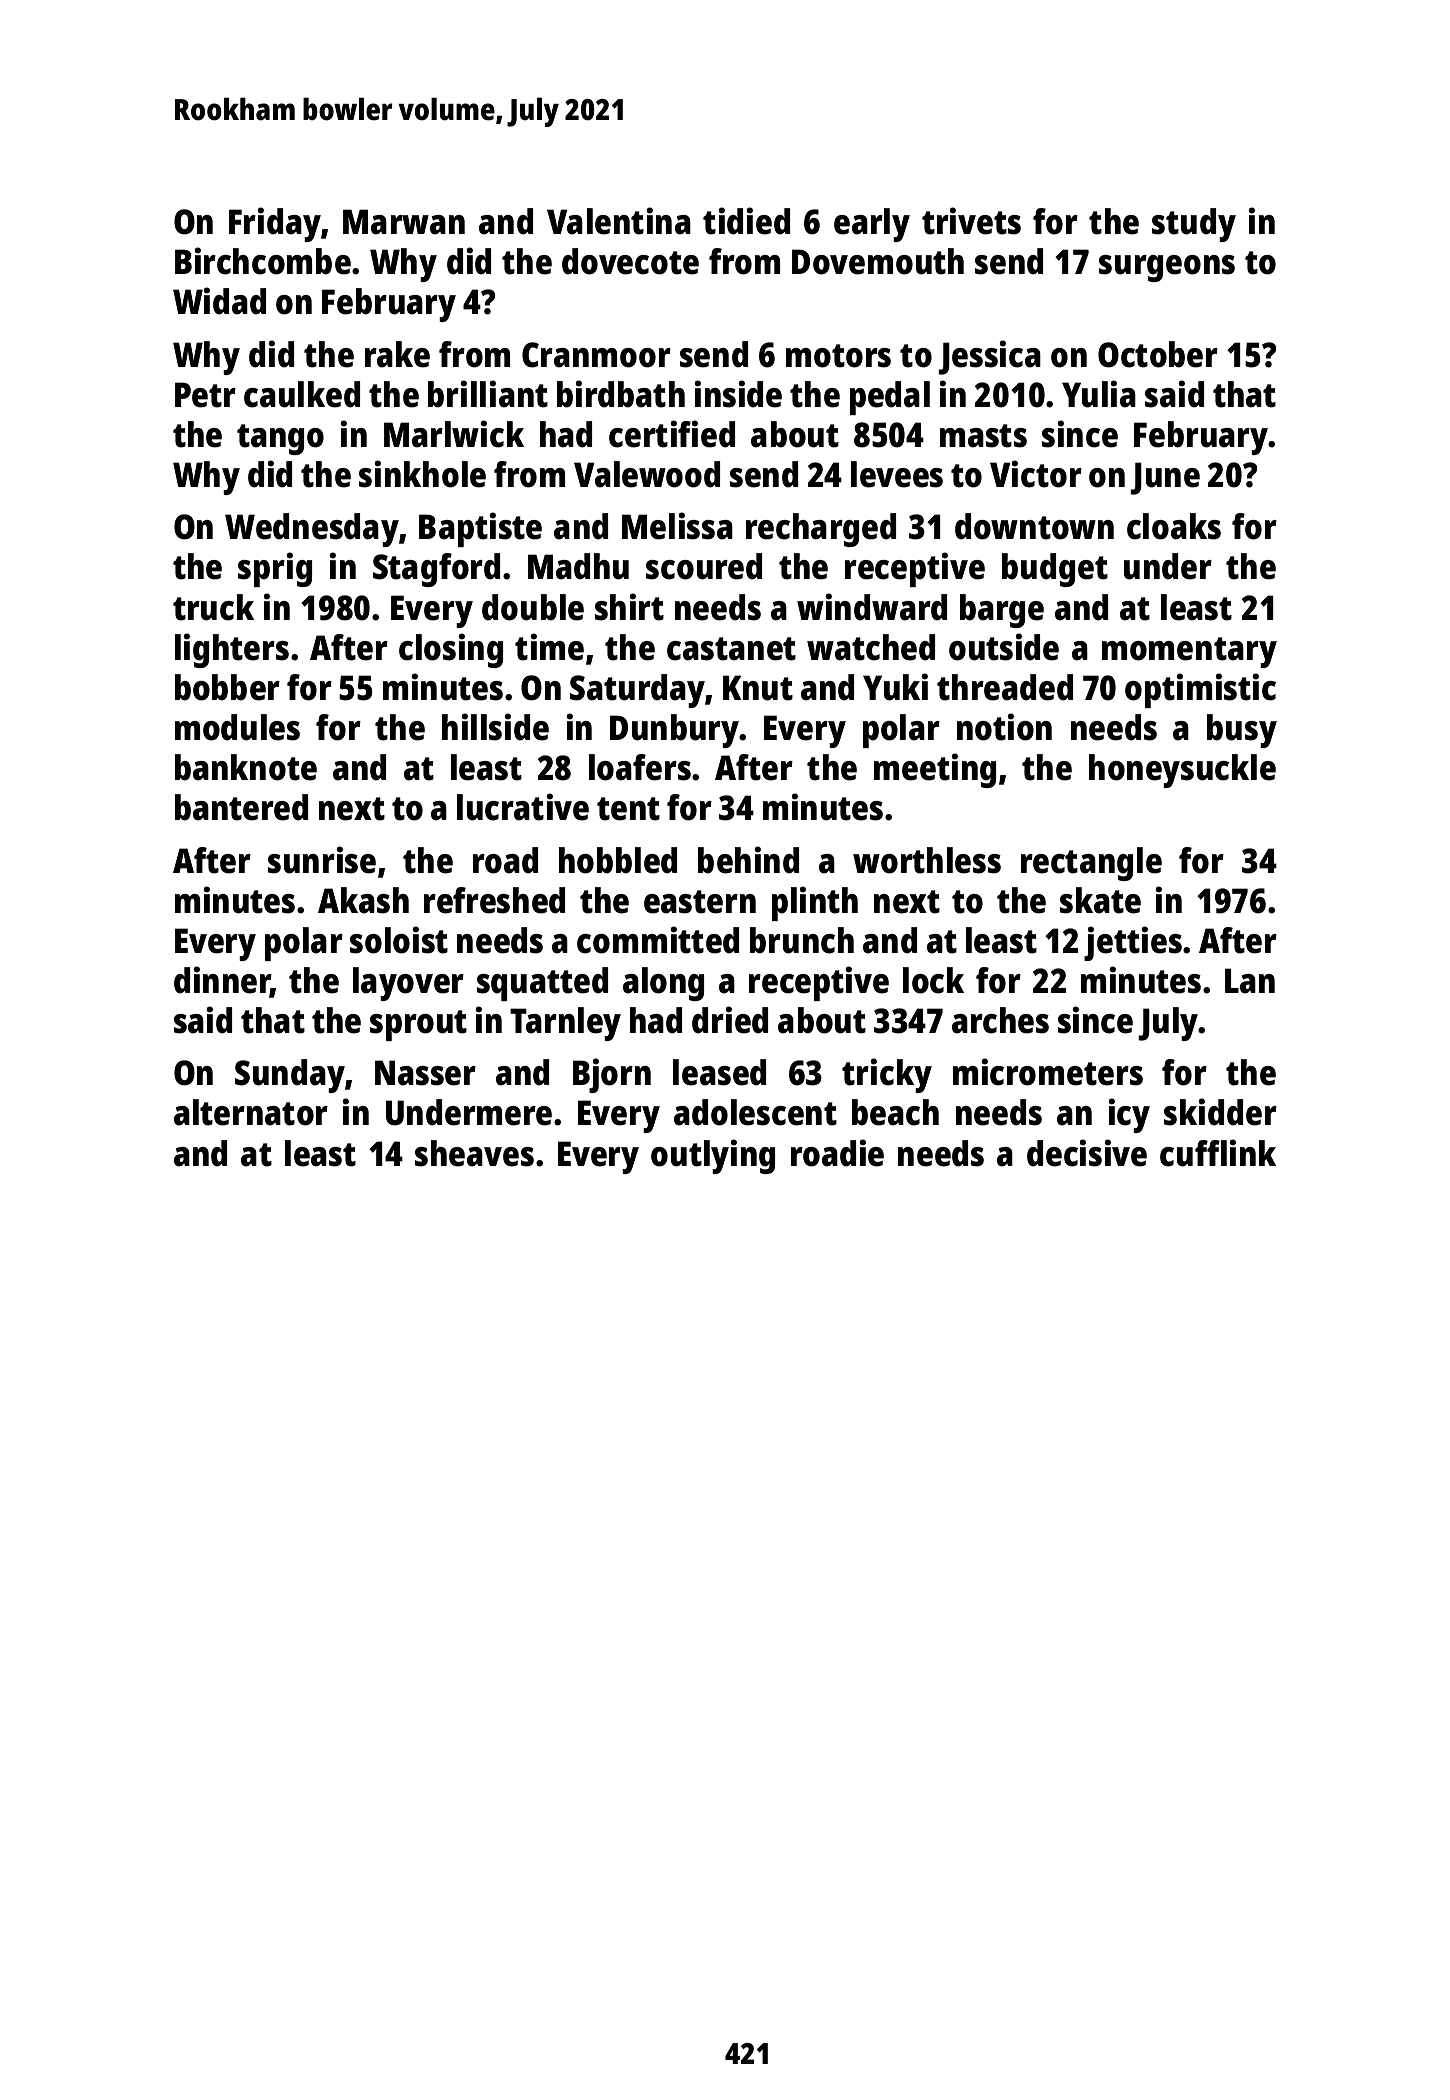  I want to click on study, so click(1194, 225).
